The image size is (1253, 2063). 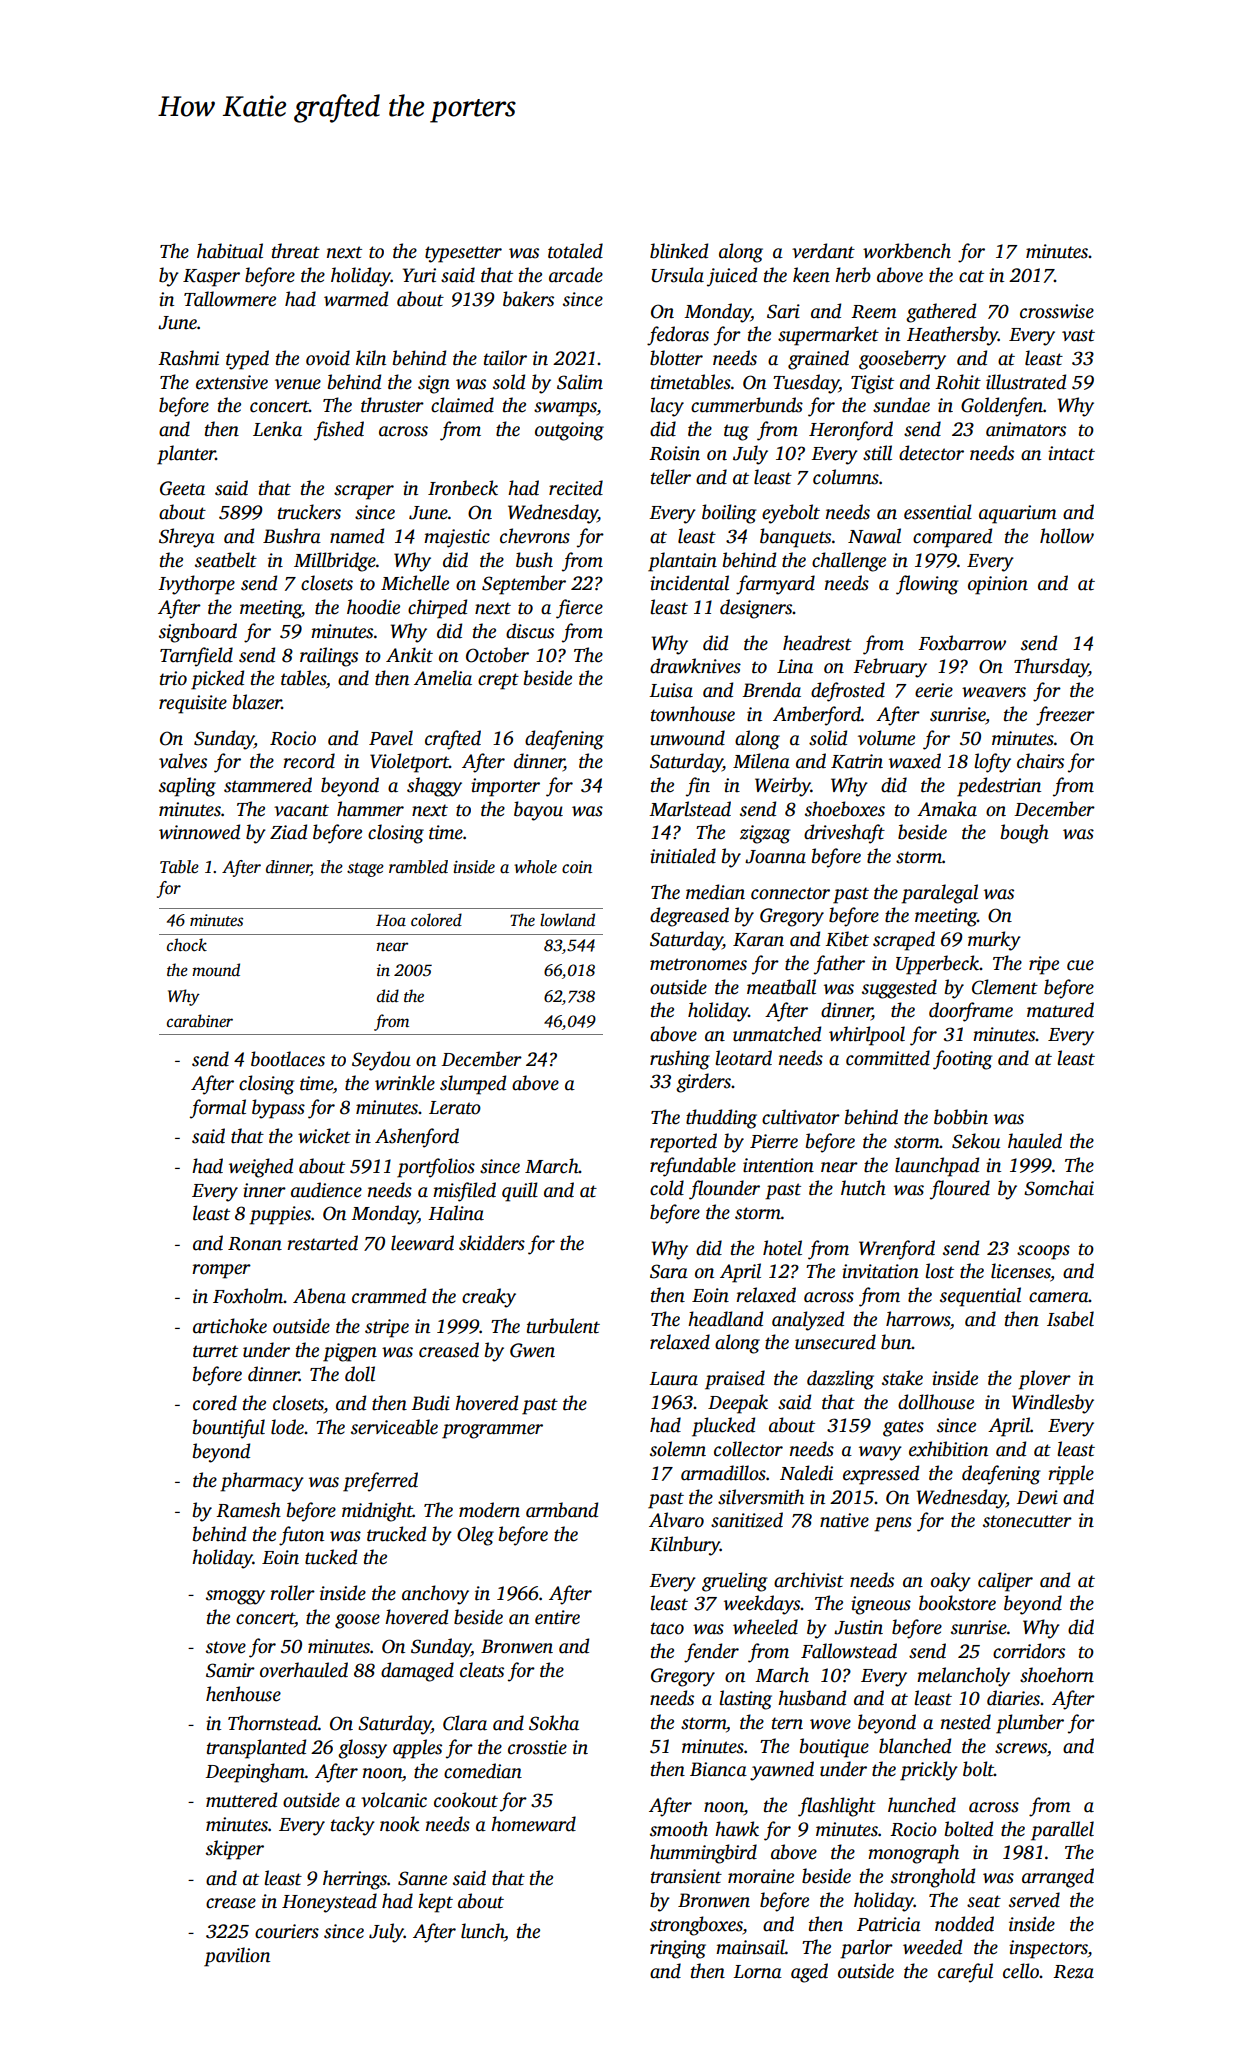 I want to click on Clement, so click(x=1005, y=987).
